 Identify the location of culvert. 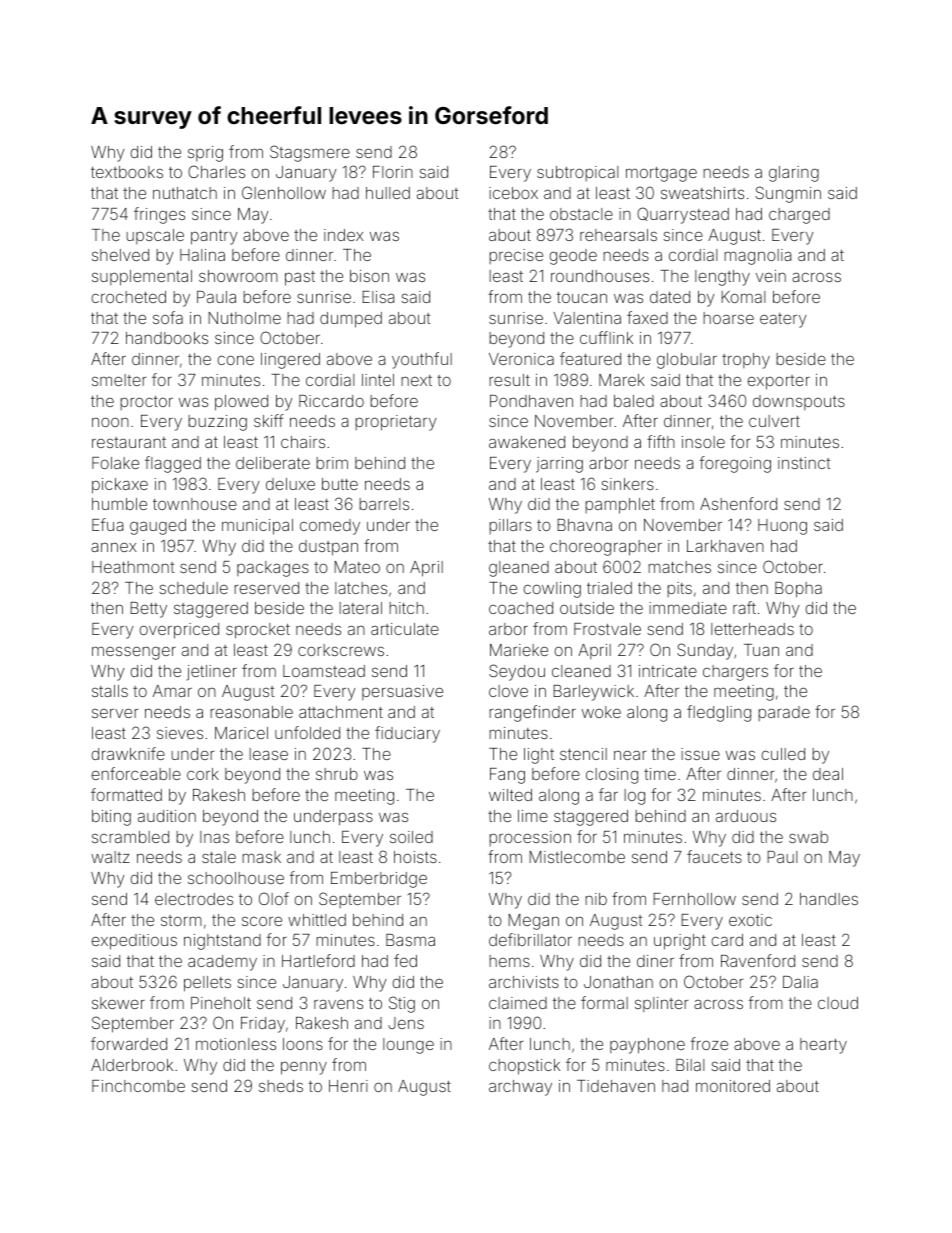
(774, 421).
